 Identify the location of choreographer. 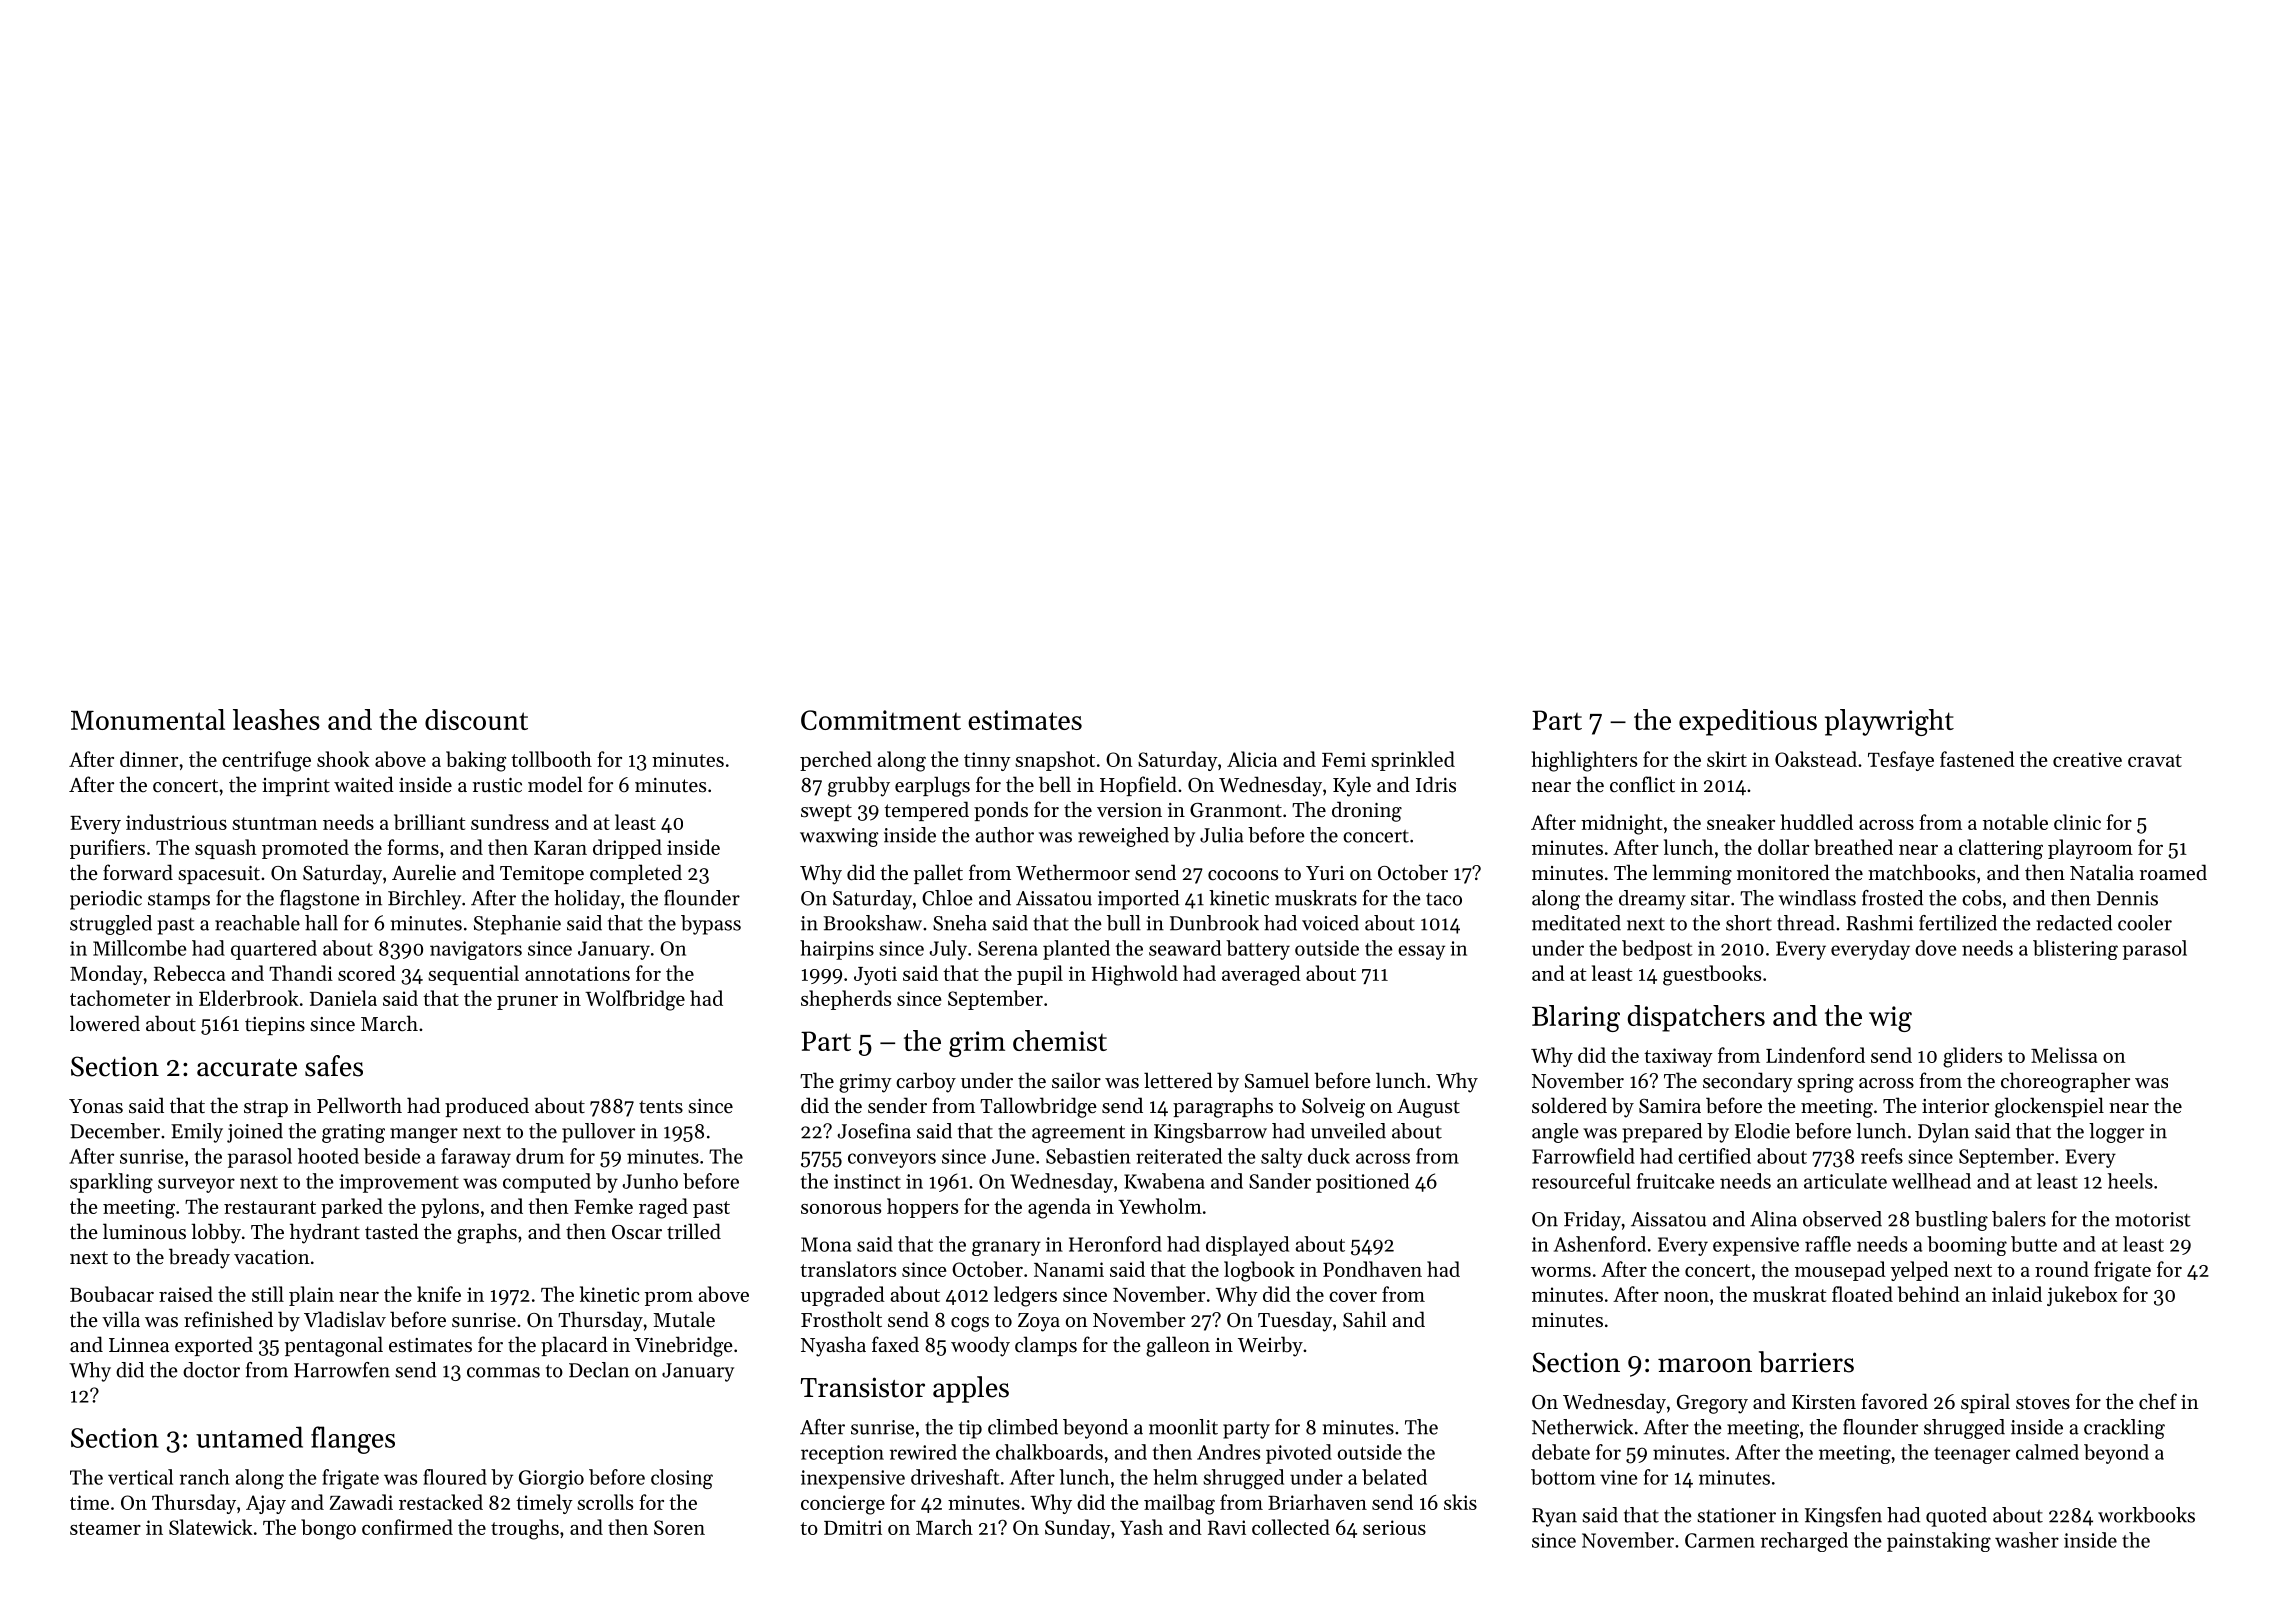
(2065, 1082).
